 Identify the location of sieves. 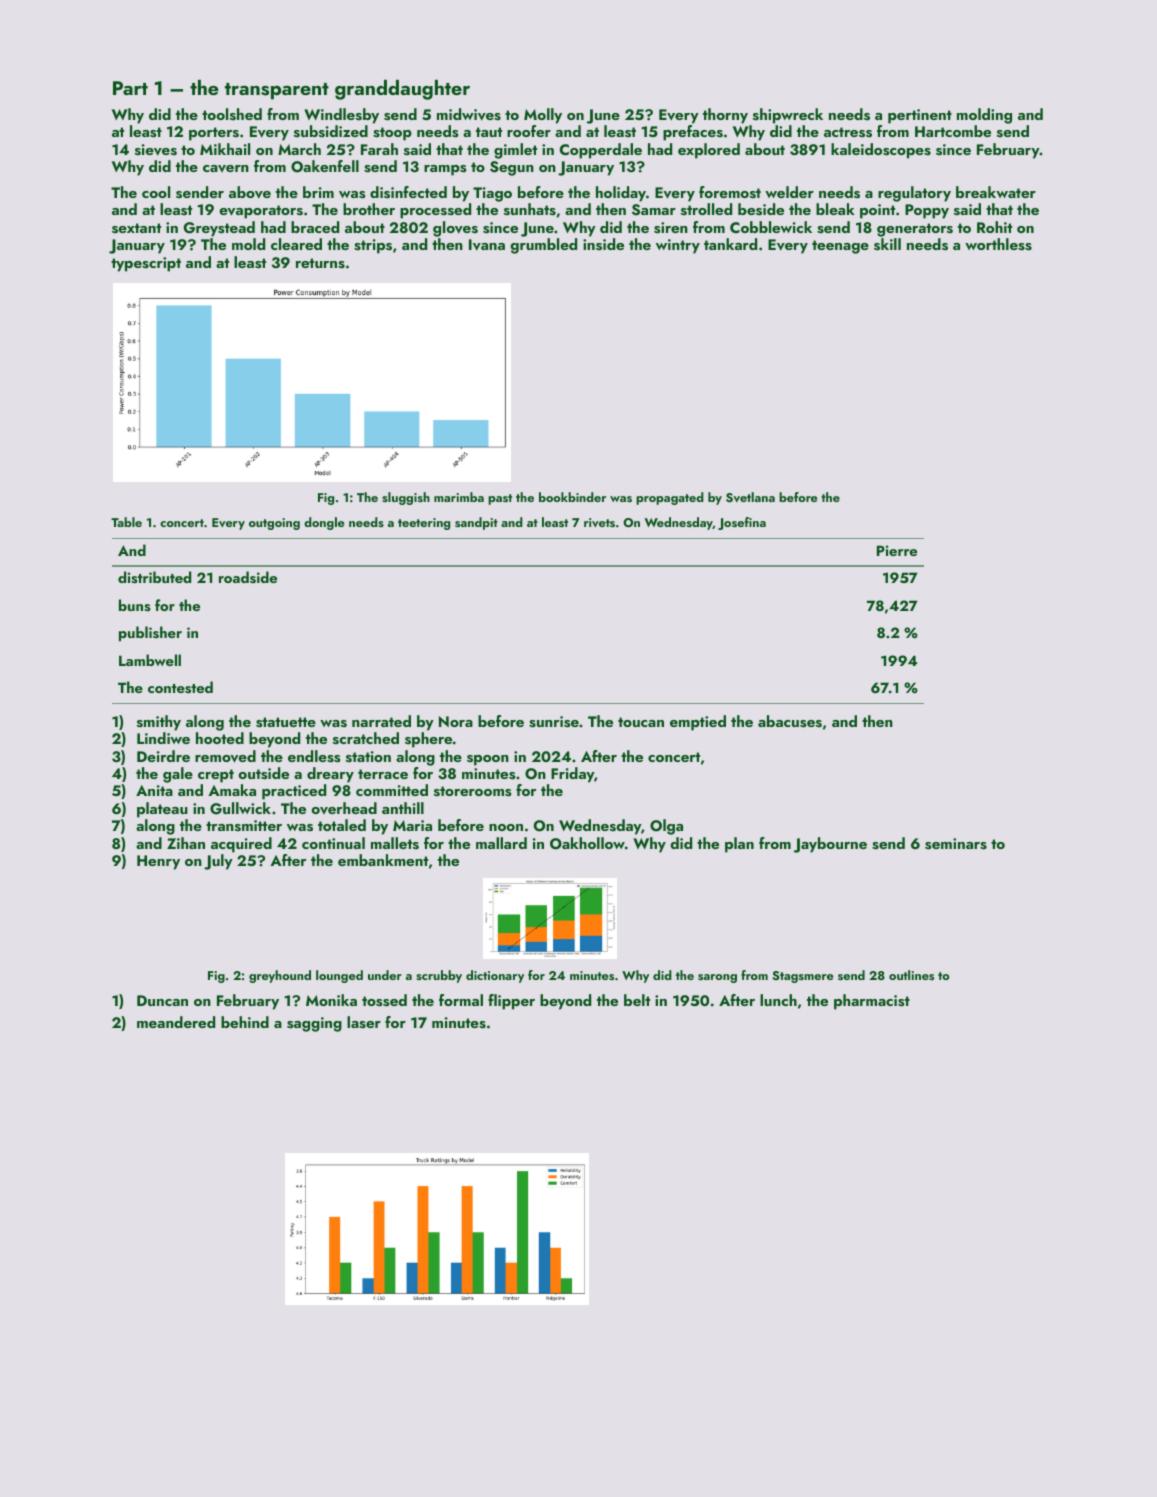
(156, 150).
